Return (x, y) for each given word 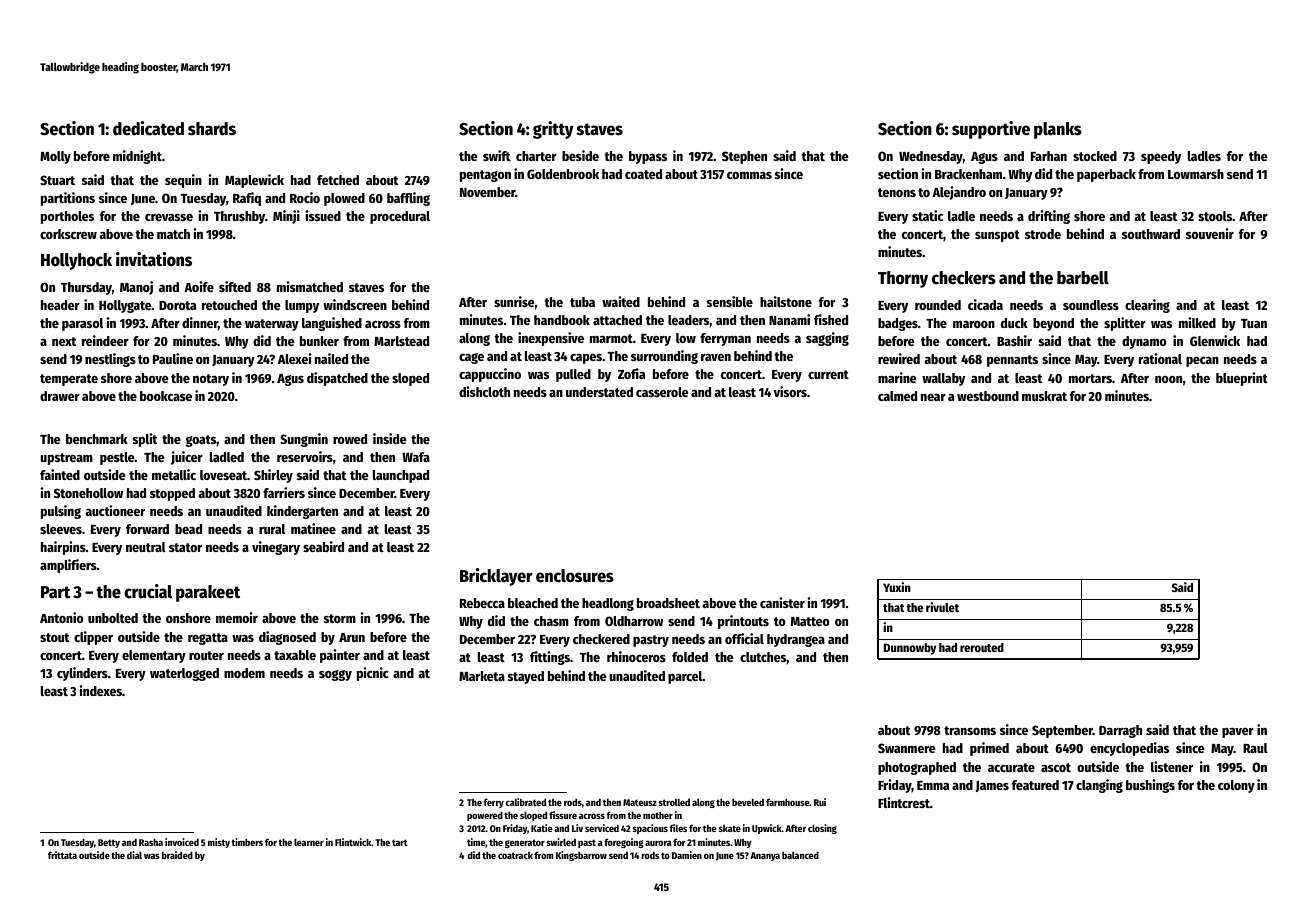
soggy (335, 675)
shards (212, 129)
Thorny (903, 279)
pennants (1012, 361)
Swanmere (907, 748)
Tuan (1254, 323)
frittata (62, 855)
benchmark (97, 439)
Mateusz (640, 802)
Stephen (744, 157)
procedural (400, 217)
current (828, 374)
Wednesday (931, 157)
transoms (970, 730)
